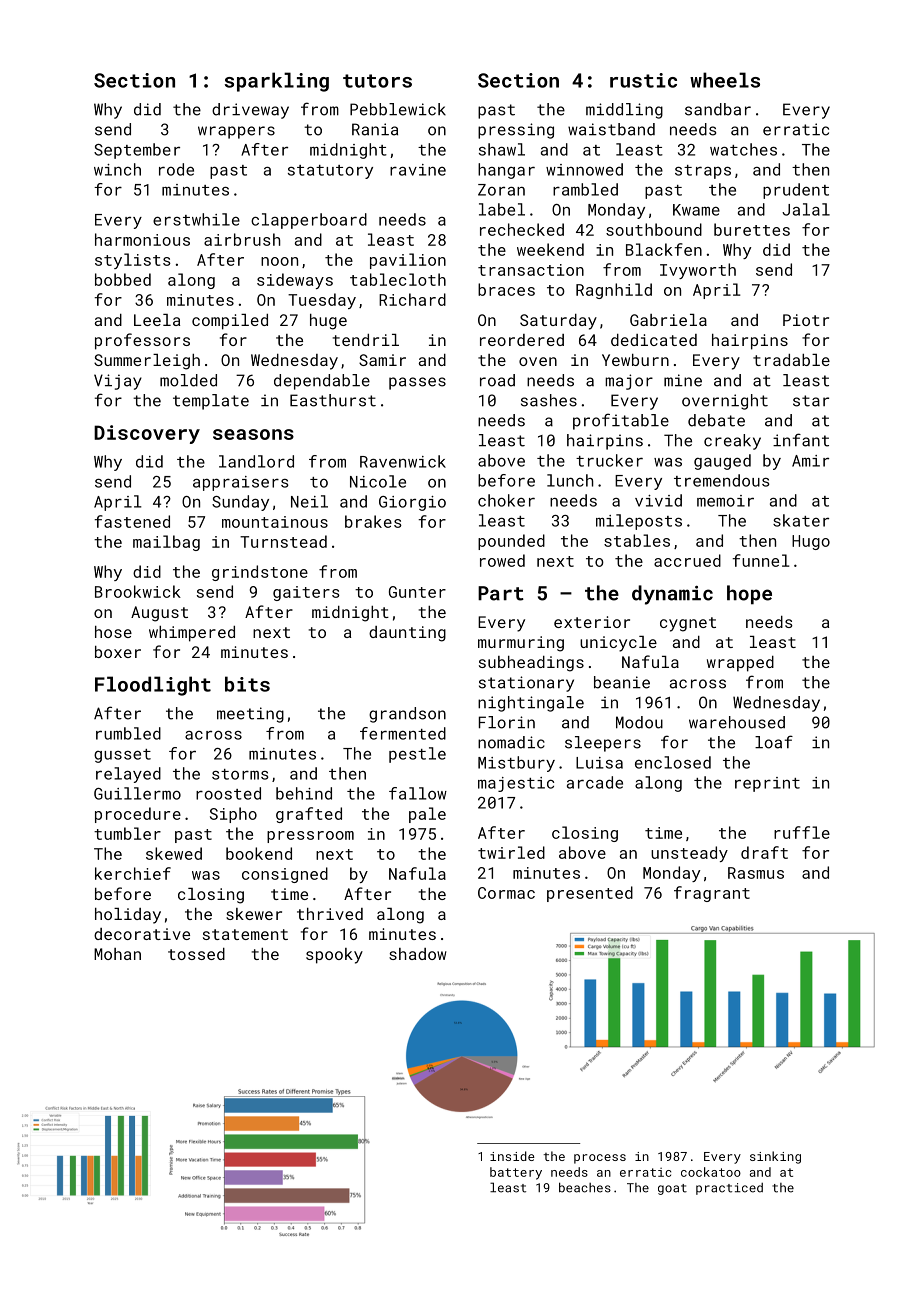 Image resolution: width=924 pixels, height=1308 pixels. I want to click on sleepers, so click(603, 744).
